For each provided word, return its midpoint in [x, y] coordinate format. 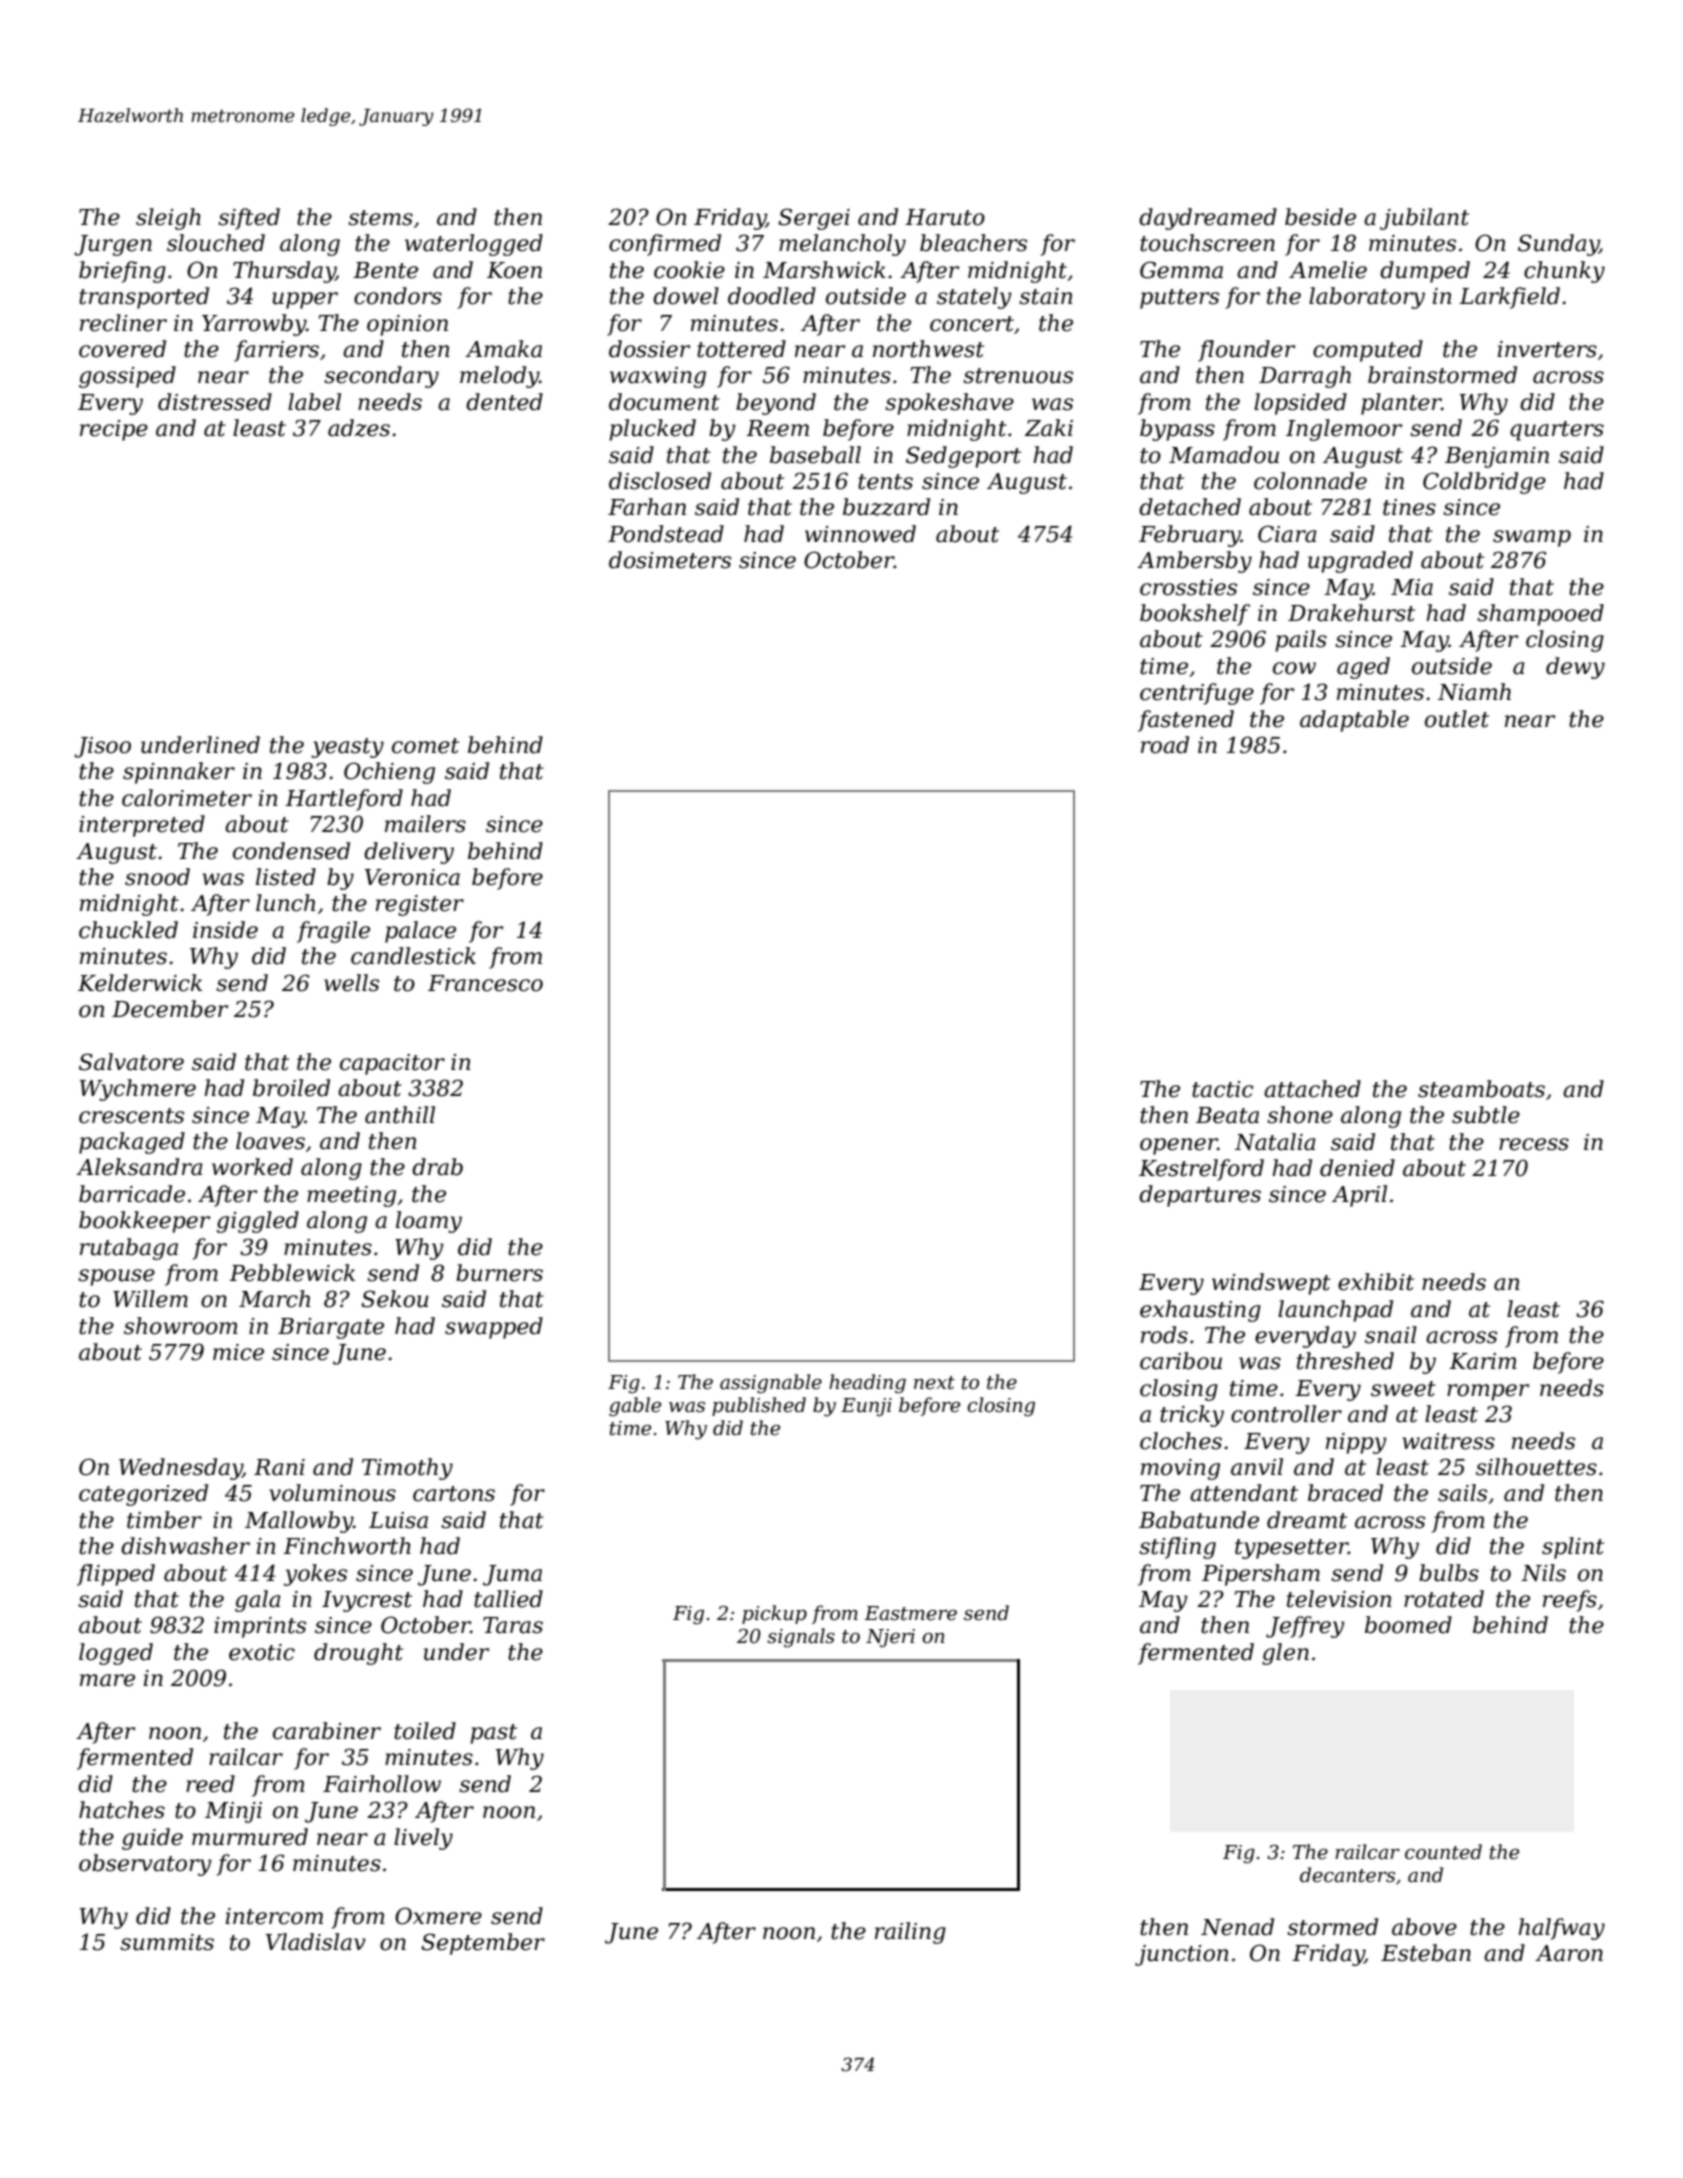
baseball [815, 455]
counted [1443, 1852]
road [1165, 745]
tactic [1222, 1089]
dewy [1575, 668]
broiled [291, 1088]
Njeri [890, 1638]
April [1359, 1196]
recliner [123, 323]
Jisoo [102, 747]
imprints [260, 1627]
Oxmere [438, 1916]
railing [910, 1933]
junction [1182, 1955]
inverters [1547, 349]
